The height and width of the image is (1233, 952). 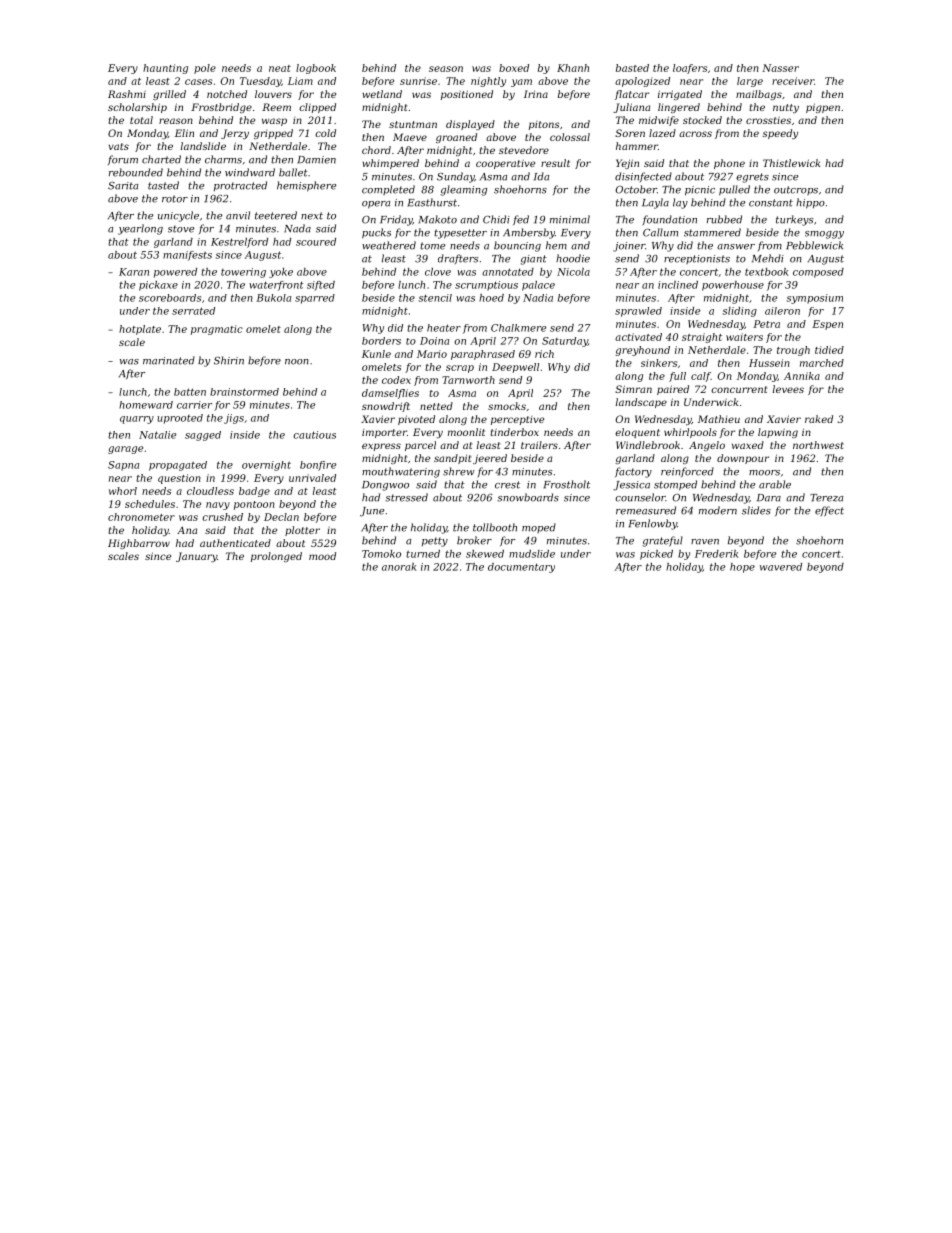 What do you see at coordinates (793, 351) in the image?
I see `trough` at bounding box center [793, 351].
